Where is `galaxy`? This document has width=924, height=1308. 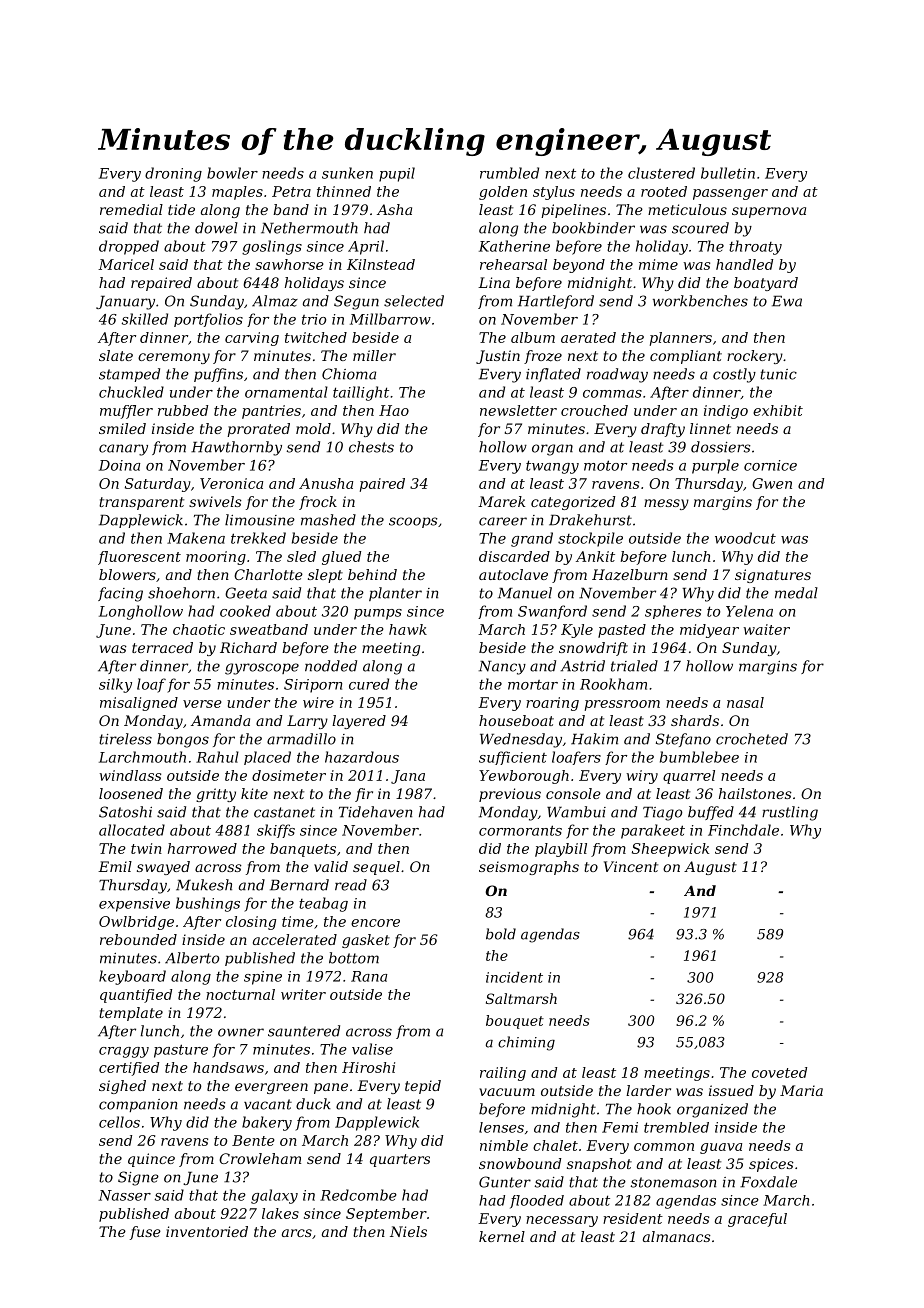
galaxy is located at coordinates (274, 1196).
